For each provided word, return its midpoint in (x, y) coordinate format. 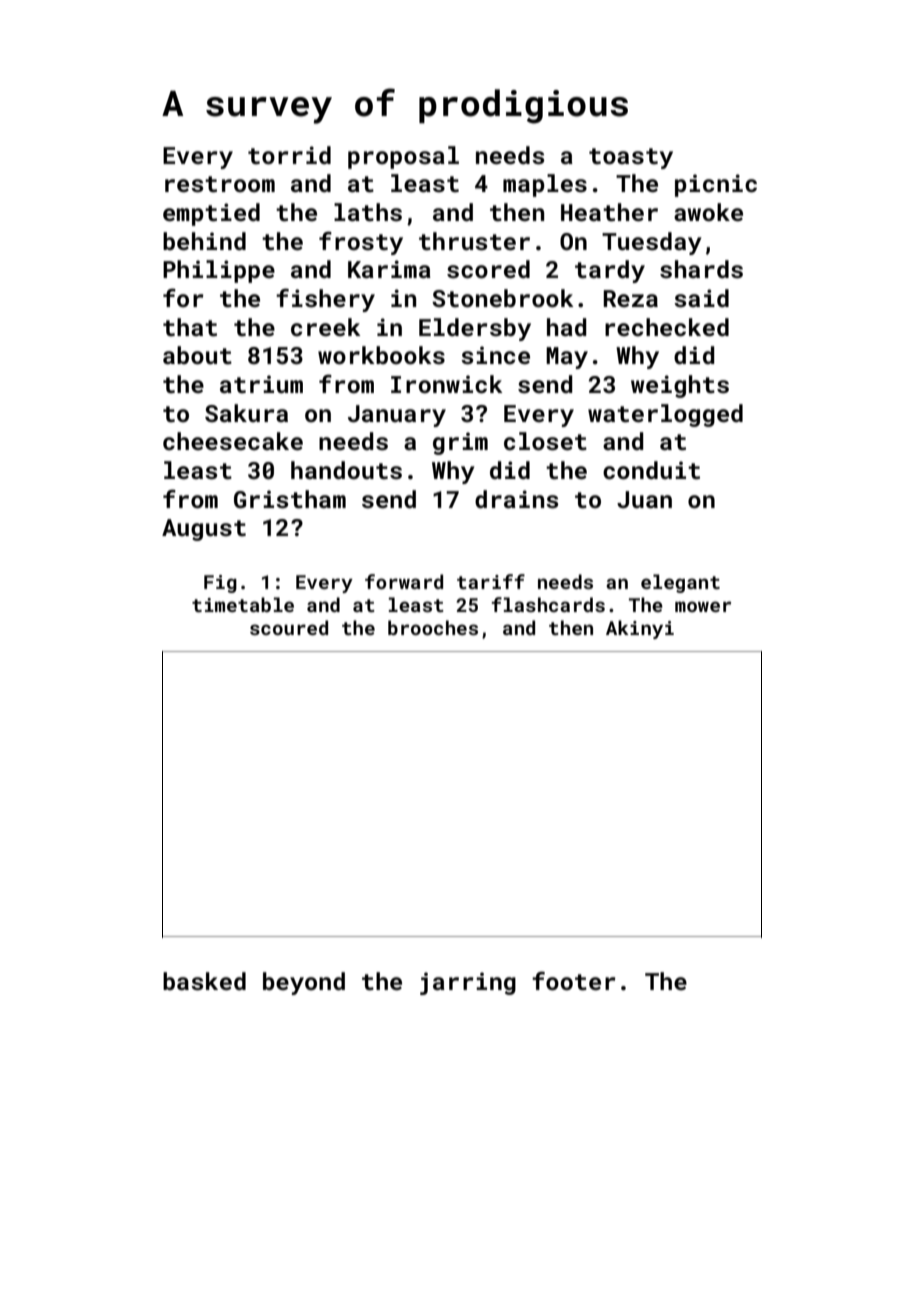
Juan (644, 499)
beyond (304, 983)
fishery (325, 300)
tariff (491, 581)
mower (703, 606)
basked (204, 981)
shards (701, 269)
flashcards (548, 604)
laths (368, 212)
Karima (389, 269)
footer (574, 981)
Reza (630, 298)
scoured (289, 627)
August (204, 530)
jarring (468, 983)
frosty (361, 243)
